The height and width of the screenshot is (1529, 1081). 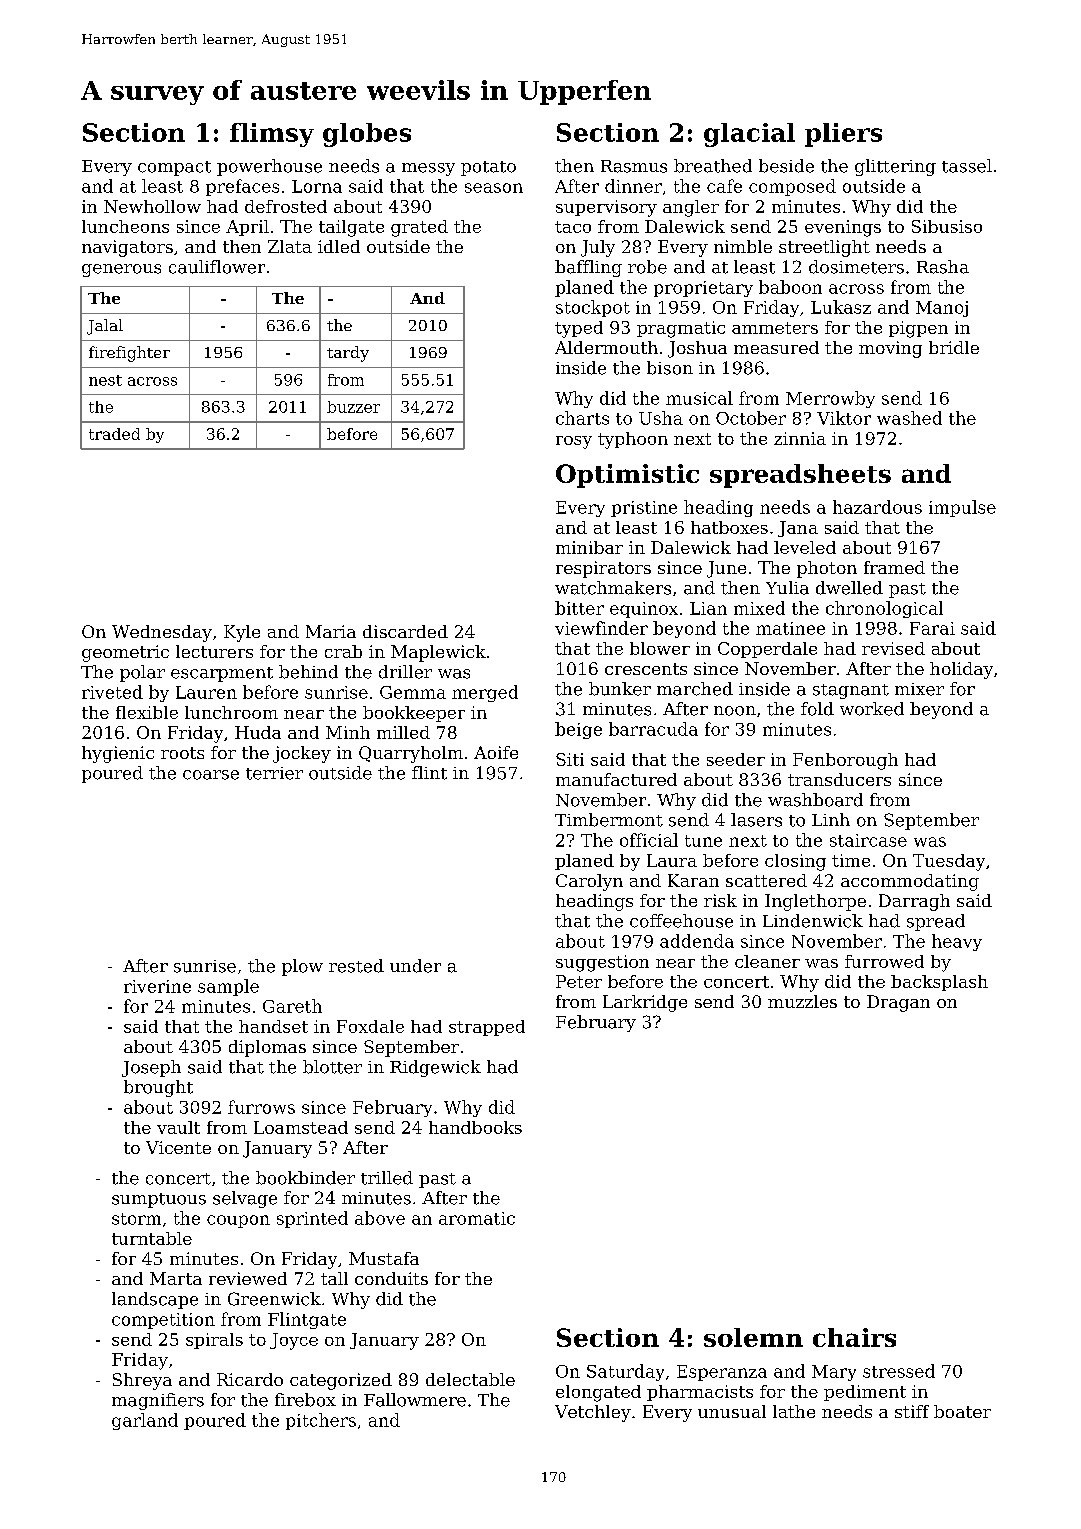 I want to click on Minh, so click(x=348, y=732).
